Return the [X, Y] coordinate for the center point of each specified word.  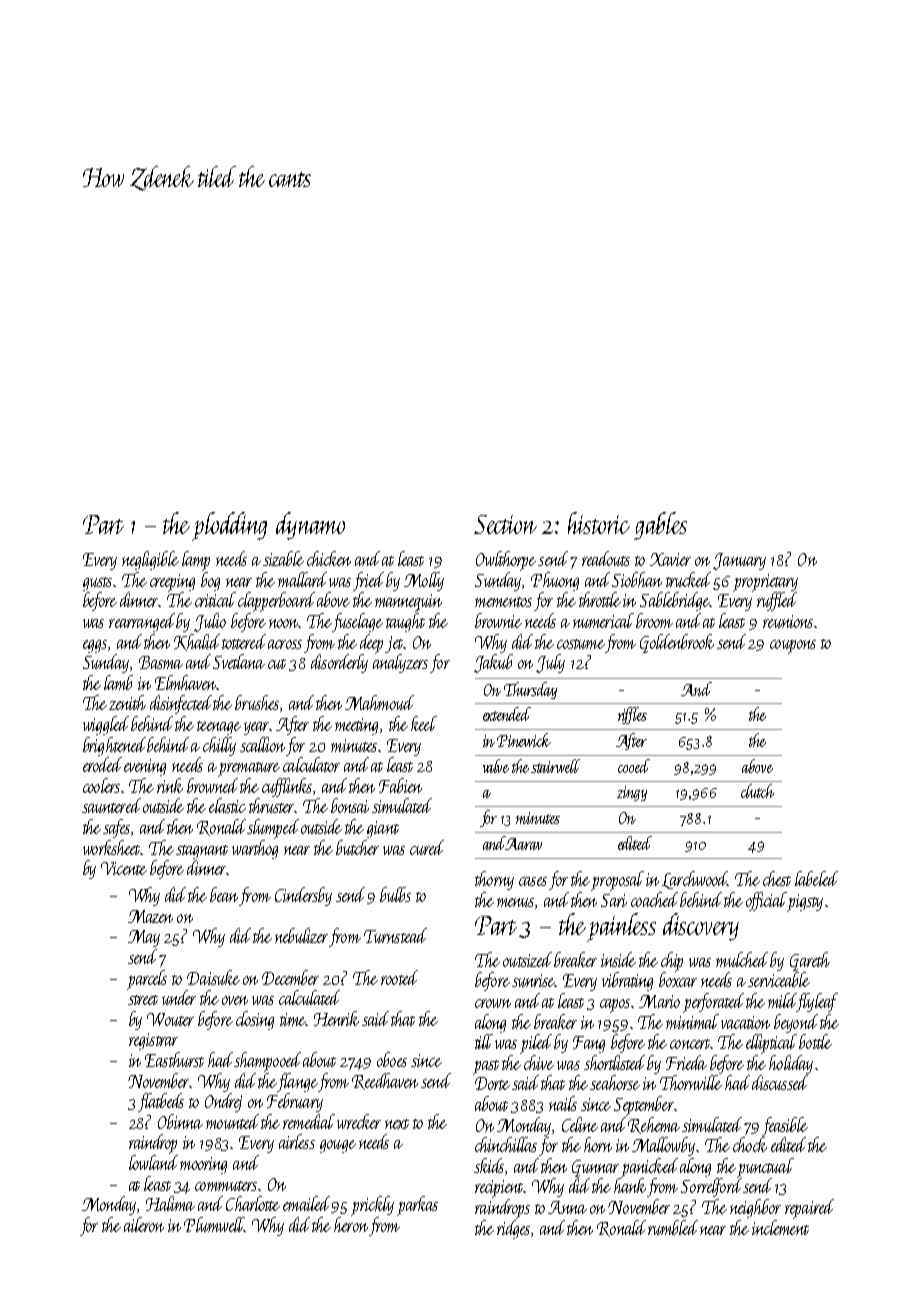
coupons [793, 647]
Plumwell [214, 1224]
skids [490, 1166]
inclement [780, 1227]
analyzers [400, 663]
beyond [796, 1023]
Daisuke [213, 977]
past [486, 1067]
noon [284, 623]
